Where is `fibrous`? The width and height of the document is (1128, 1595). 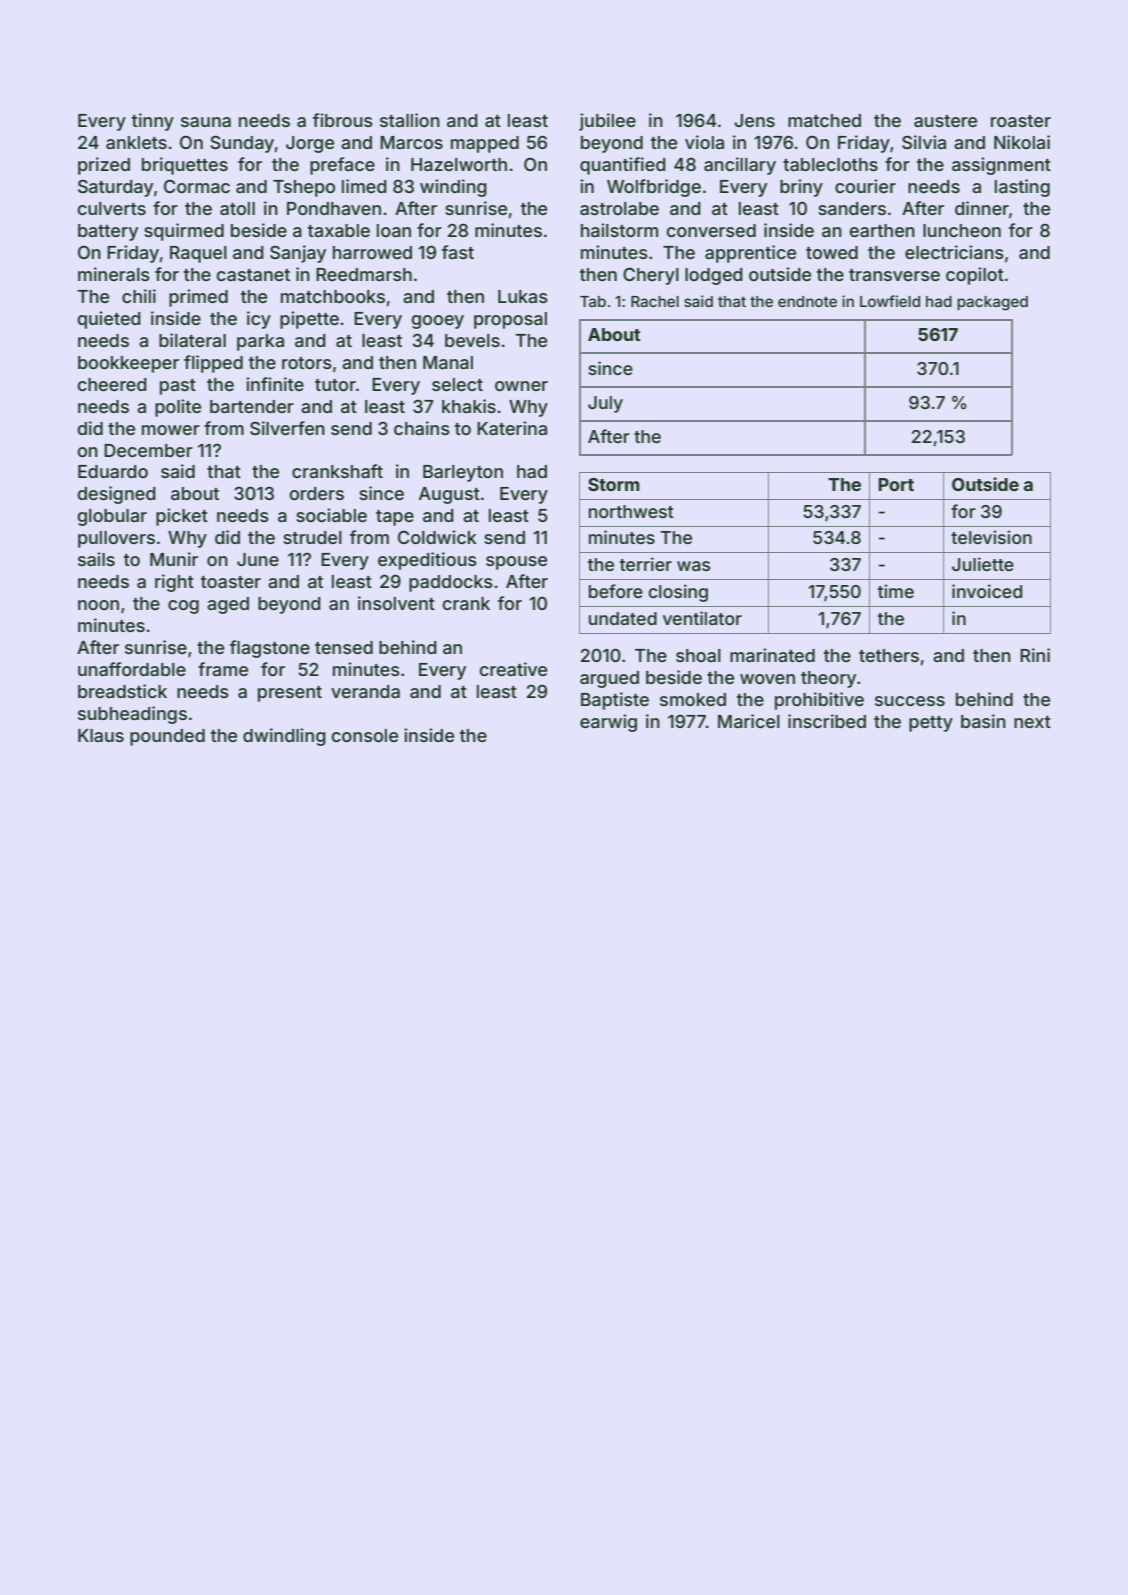 fibrous is located at coordinates (343, 120).
